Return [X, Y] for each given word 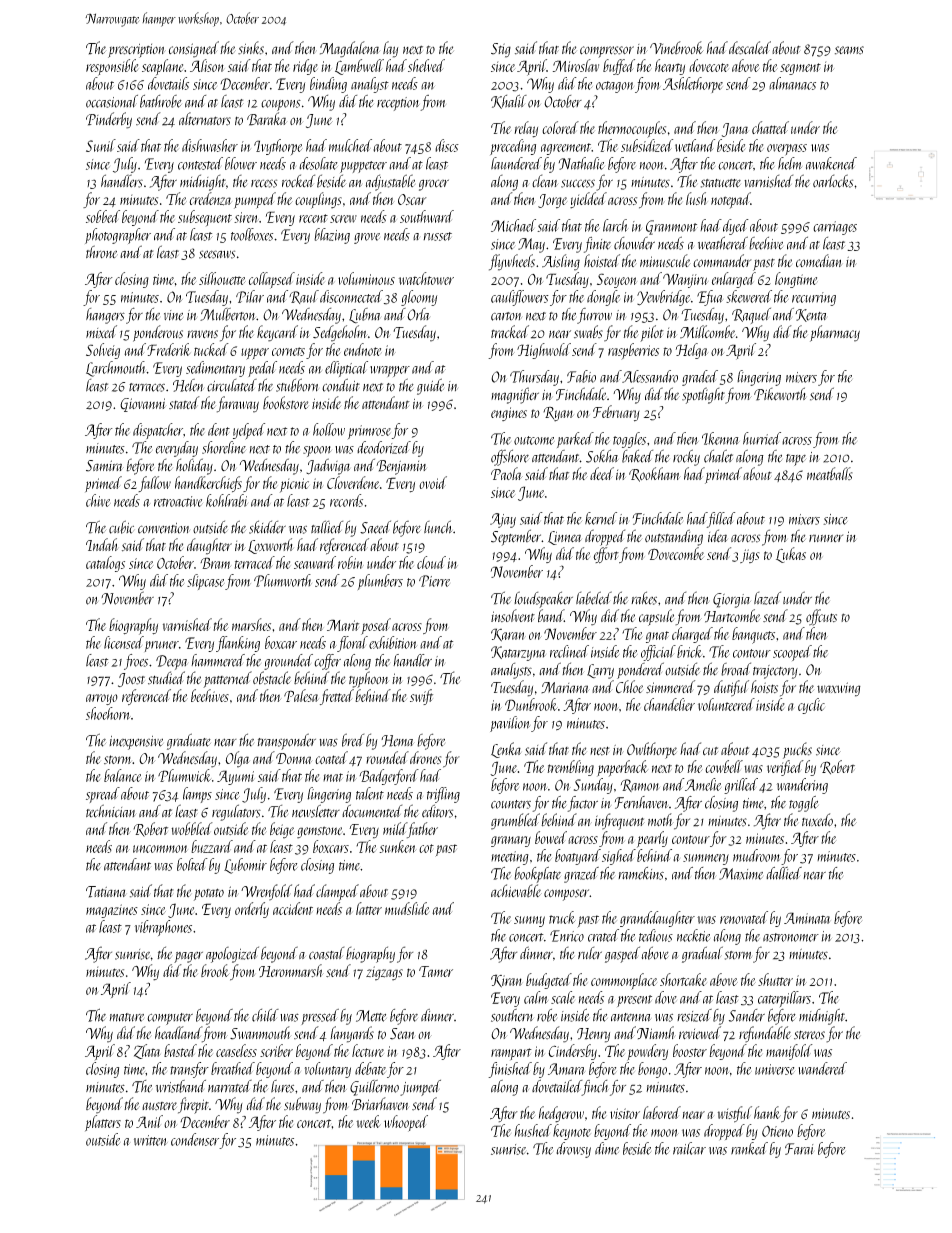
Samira [105, 466]
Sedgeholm [340, 333]
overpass [787, 149]
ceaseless [236, 1050]
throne [102, 251]
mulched [350, 145]
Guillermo [374, 1088]
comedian [819, 260]
